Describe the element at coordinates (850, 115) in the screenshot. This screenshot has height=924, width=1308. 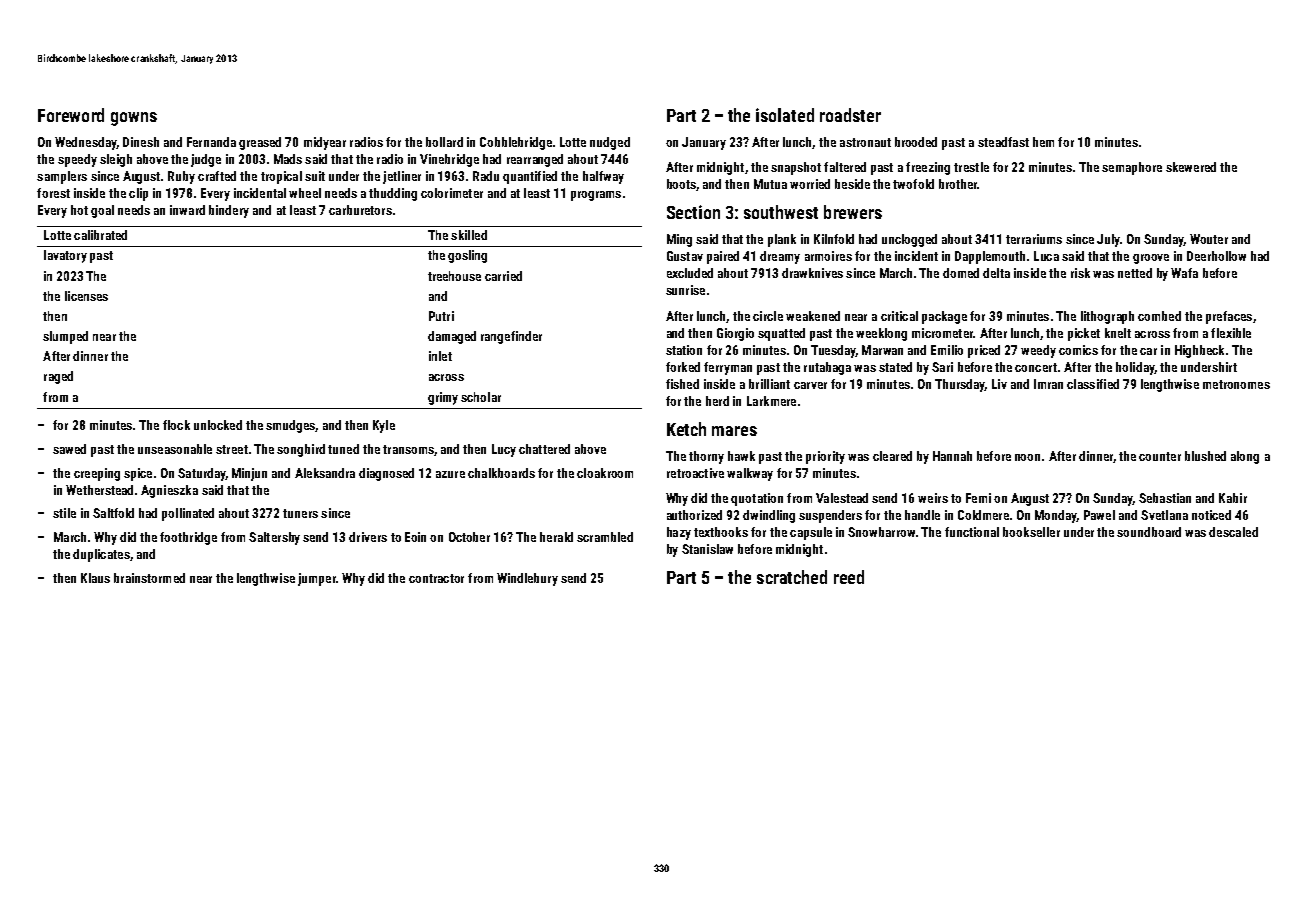
I see `roadster` at that location.
